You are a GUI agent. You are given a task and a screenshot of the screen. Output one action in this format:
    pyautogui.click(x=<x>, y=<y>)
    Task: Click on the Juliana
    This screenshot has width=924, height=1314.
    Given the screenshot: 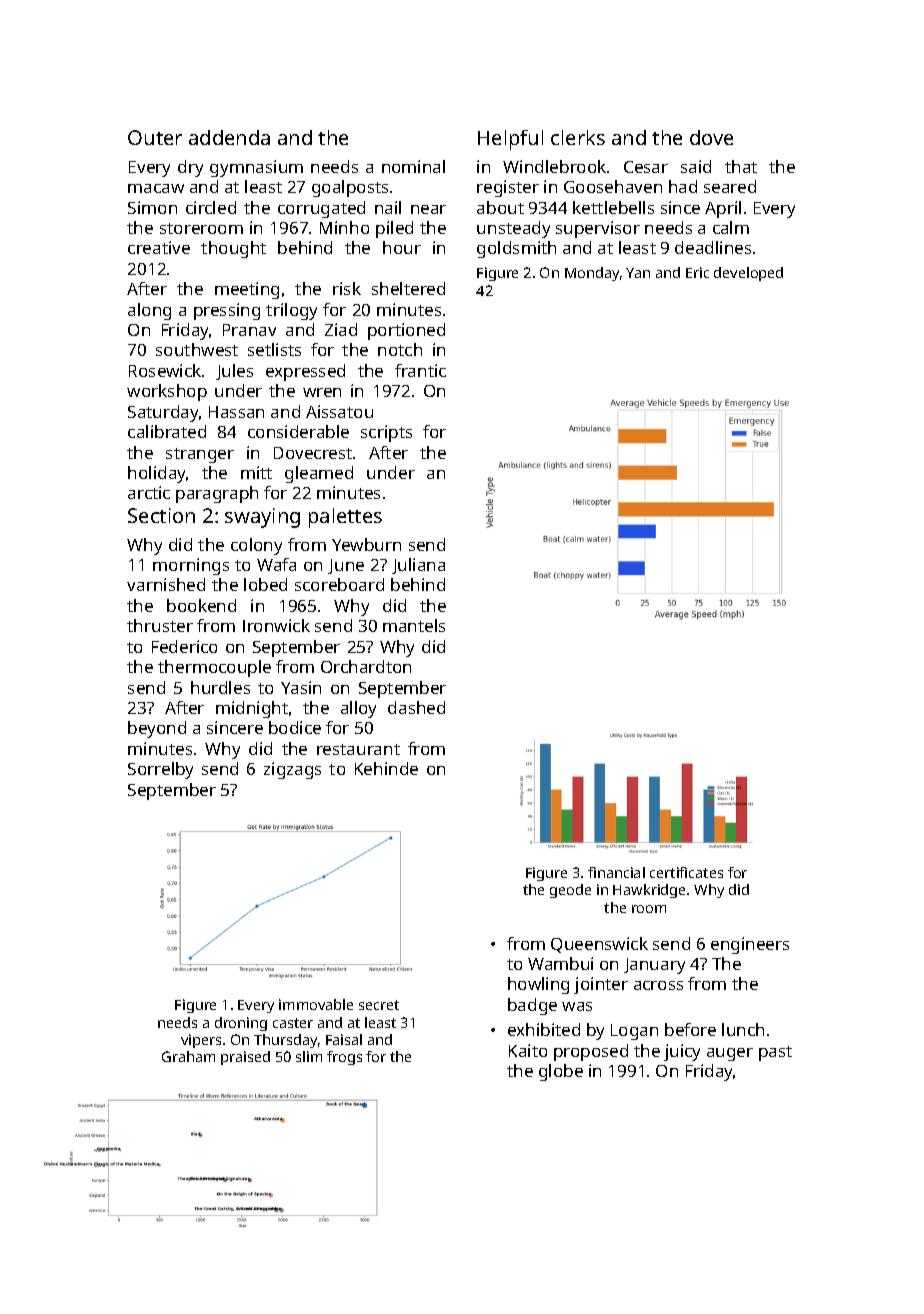 What is the action you would take?
    pyautogui.click(x=418, y=566)
